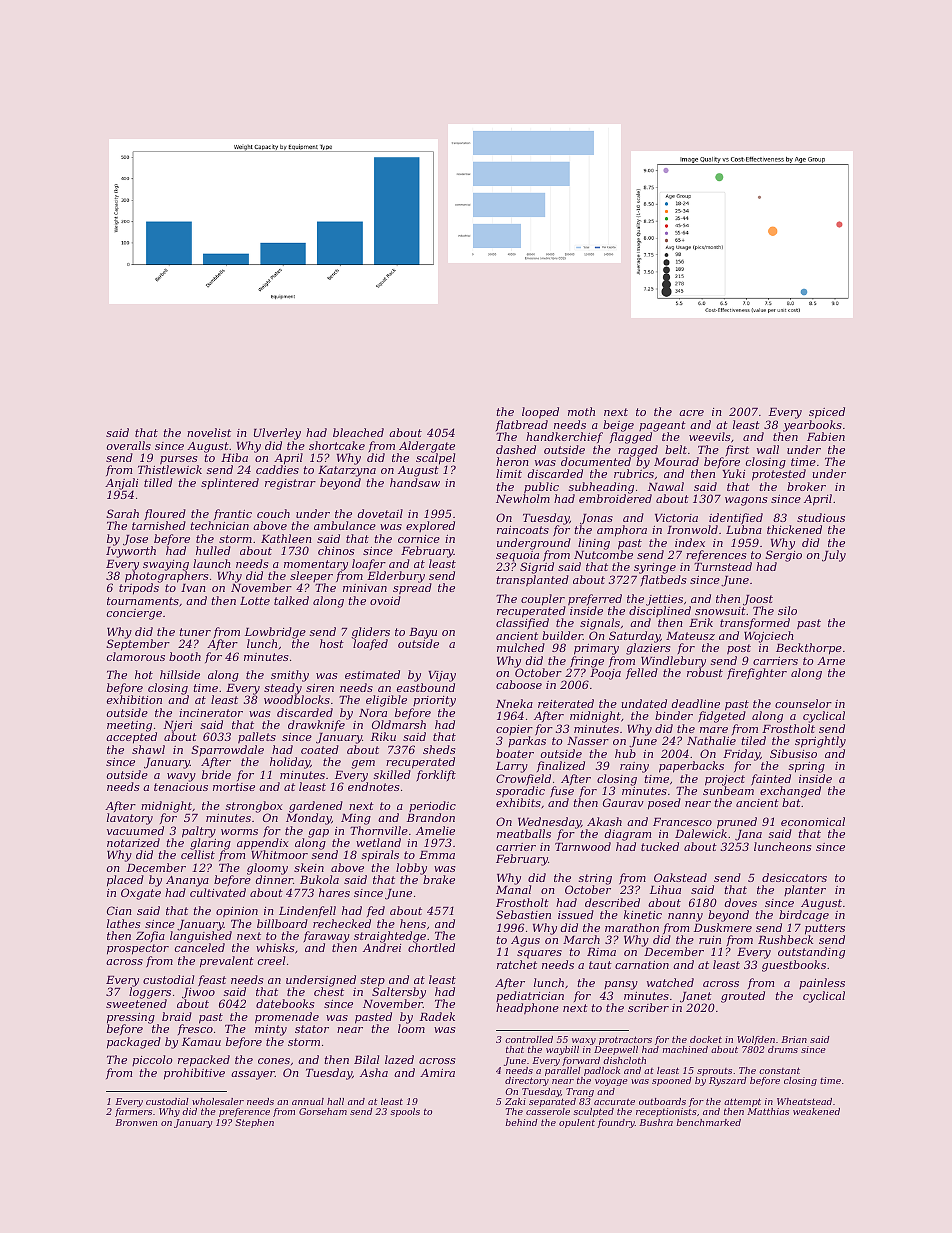  Describe the element at coordinates (319, 879) in the page. I see `Bukola` at that location.
